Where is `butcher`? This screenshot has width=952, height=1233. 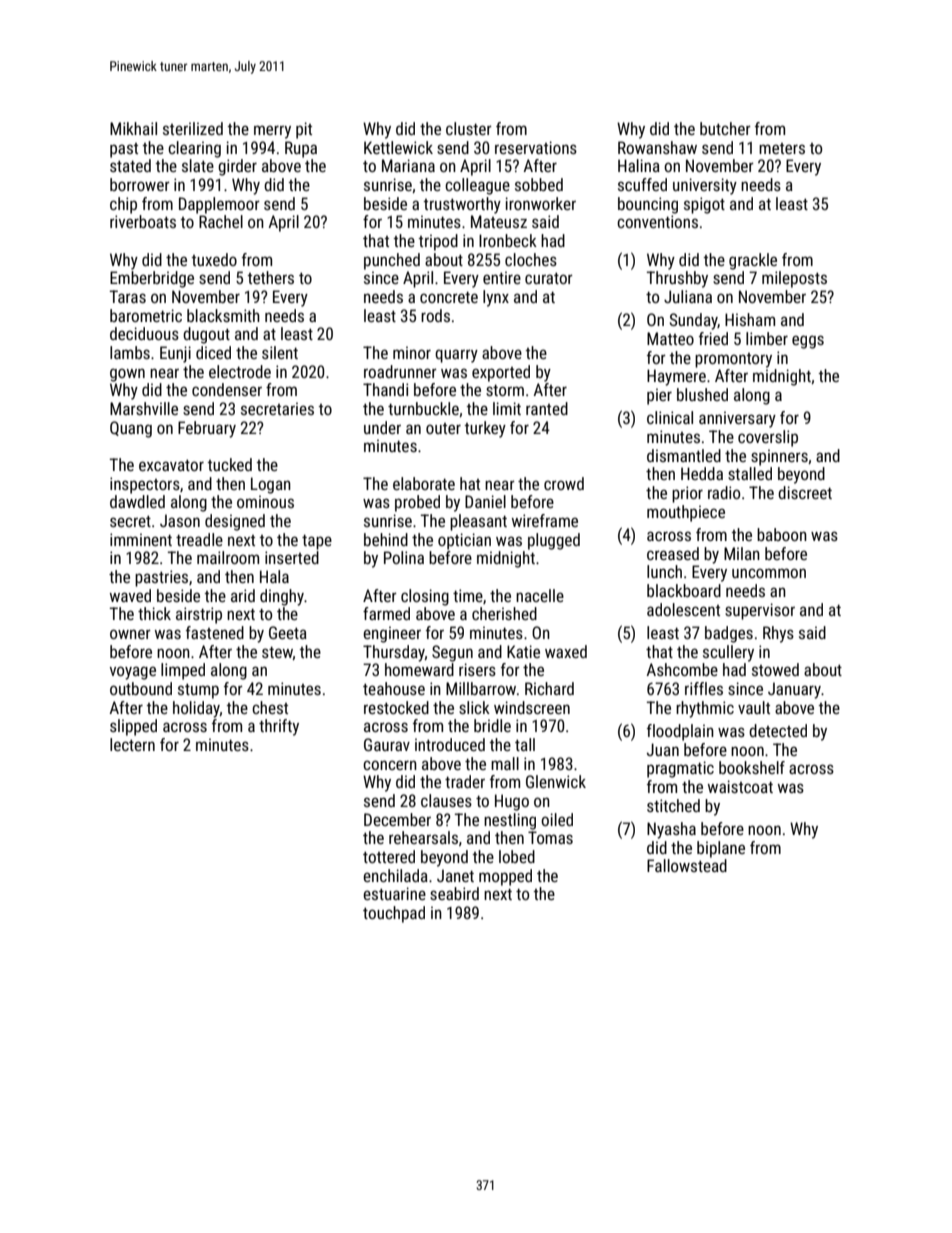 butcher is located at coordinates (725, 128).
